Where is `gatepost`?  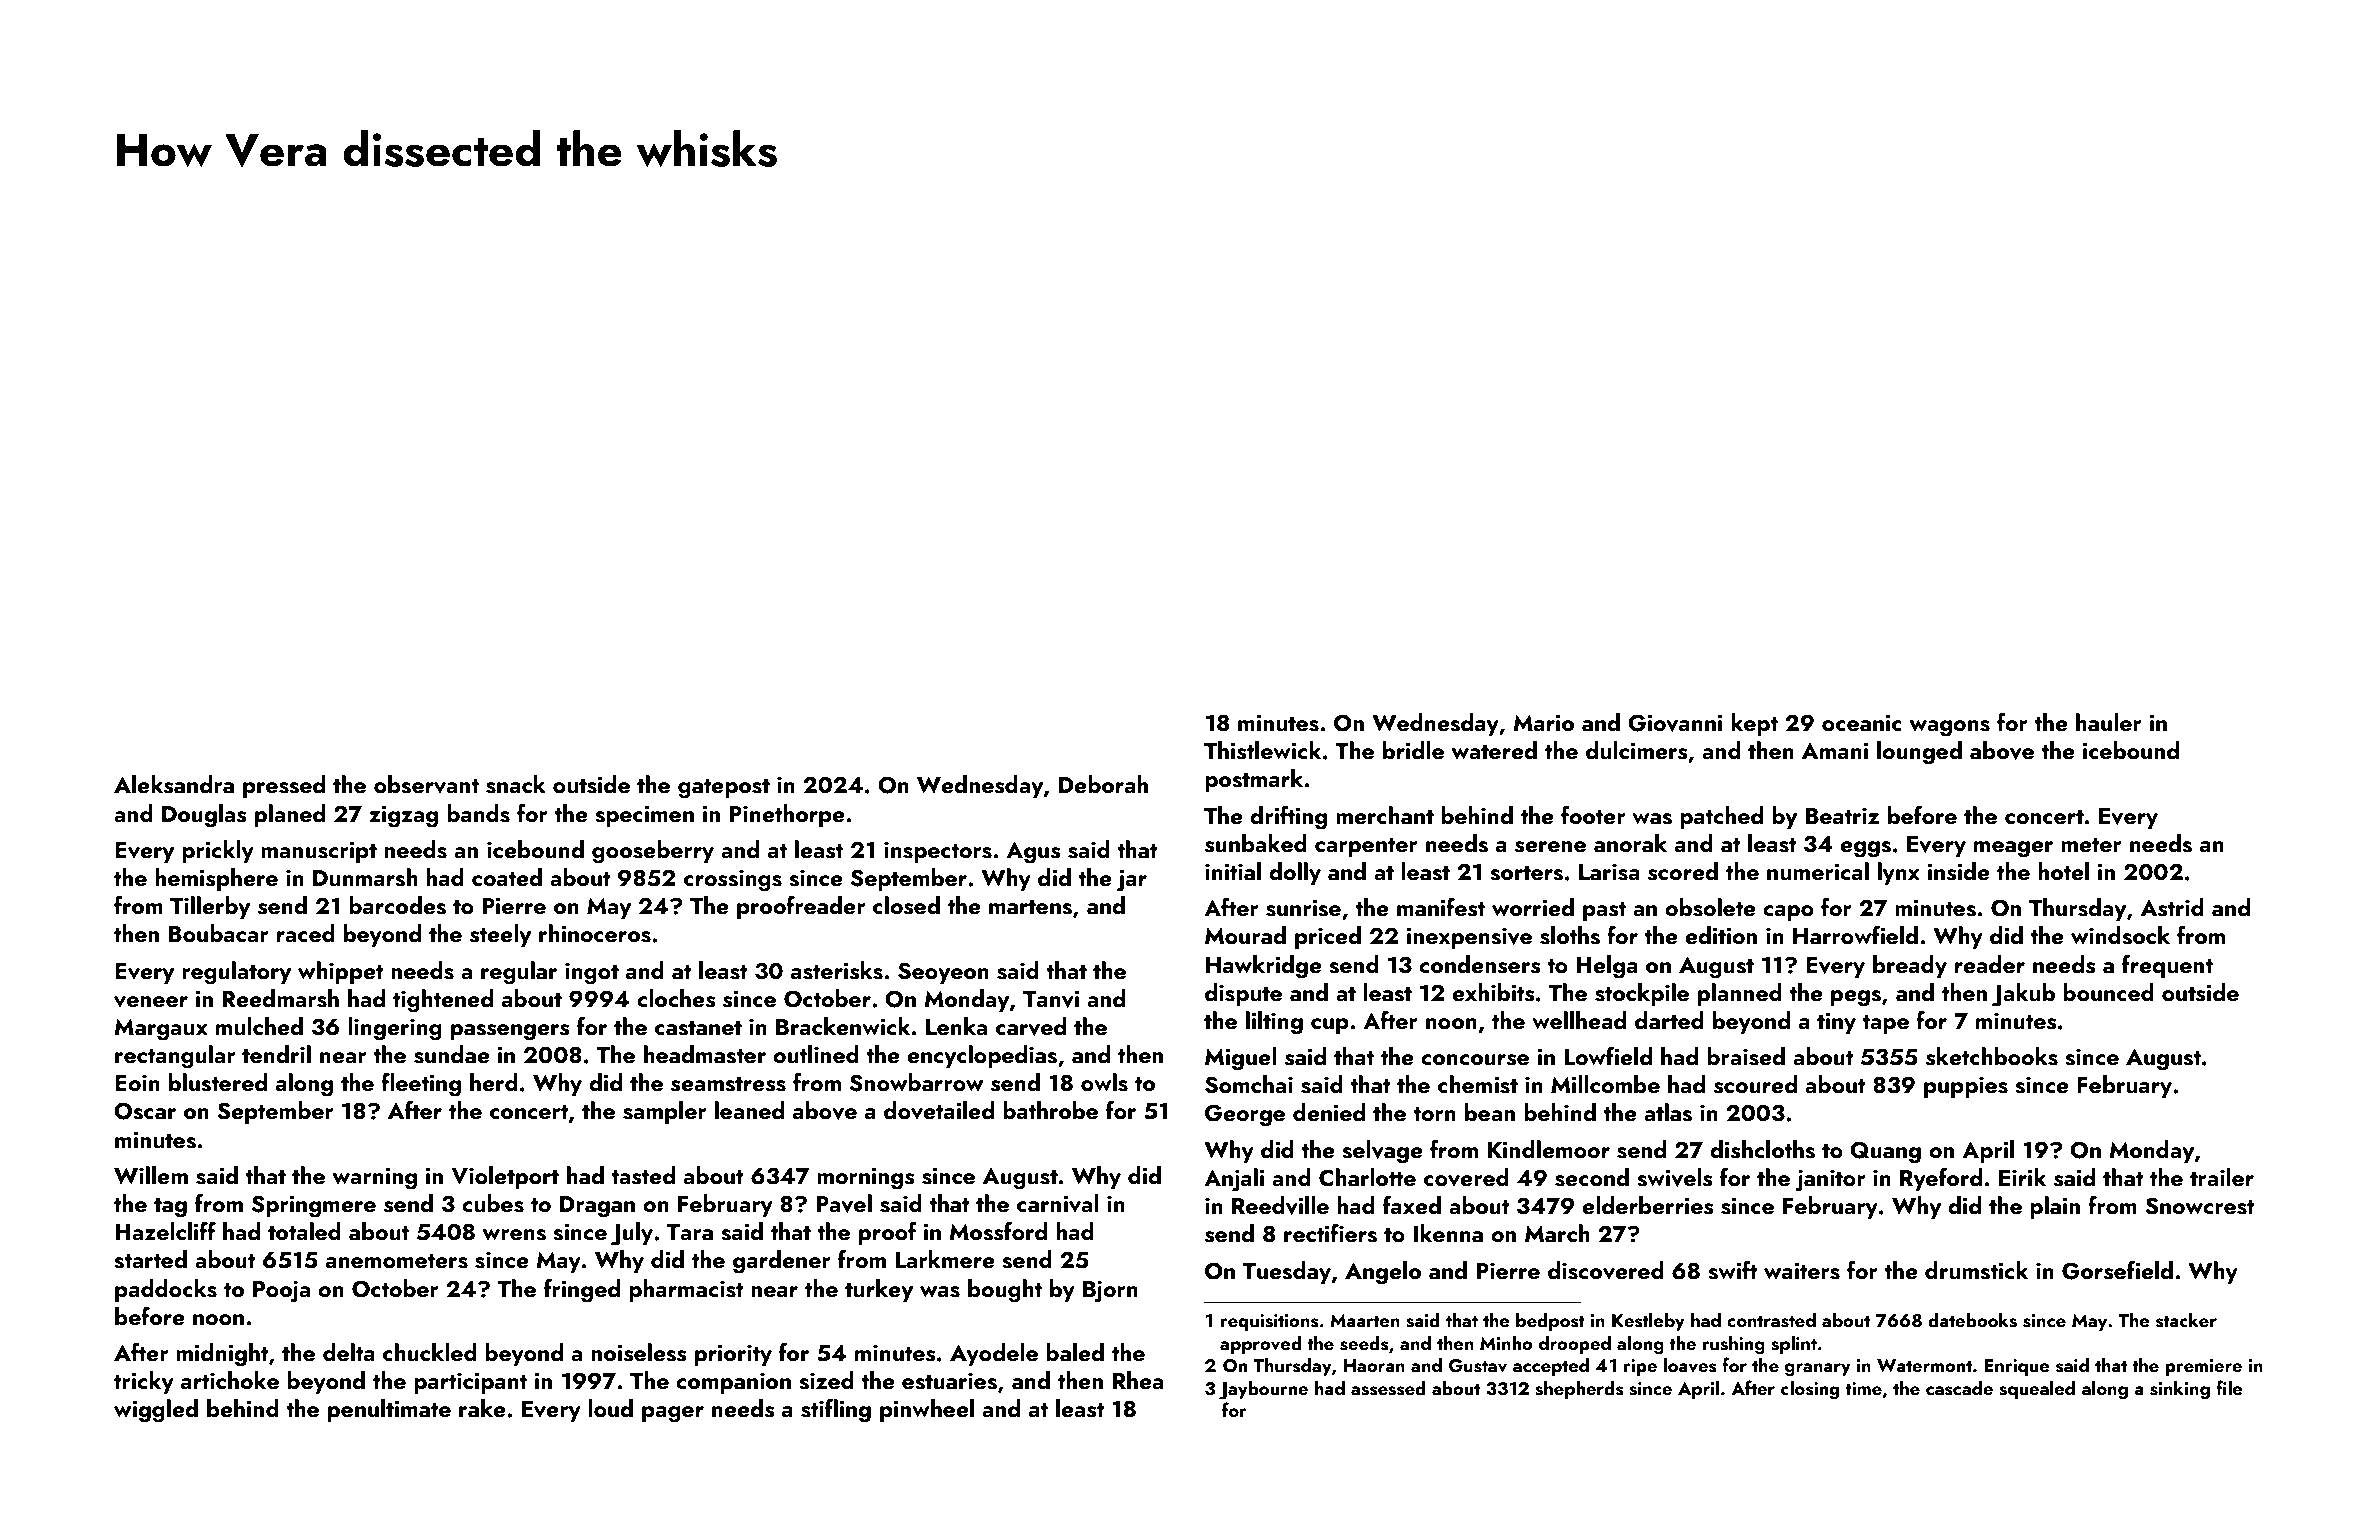 gatepost is located at coordinates (724, 789).
